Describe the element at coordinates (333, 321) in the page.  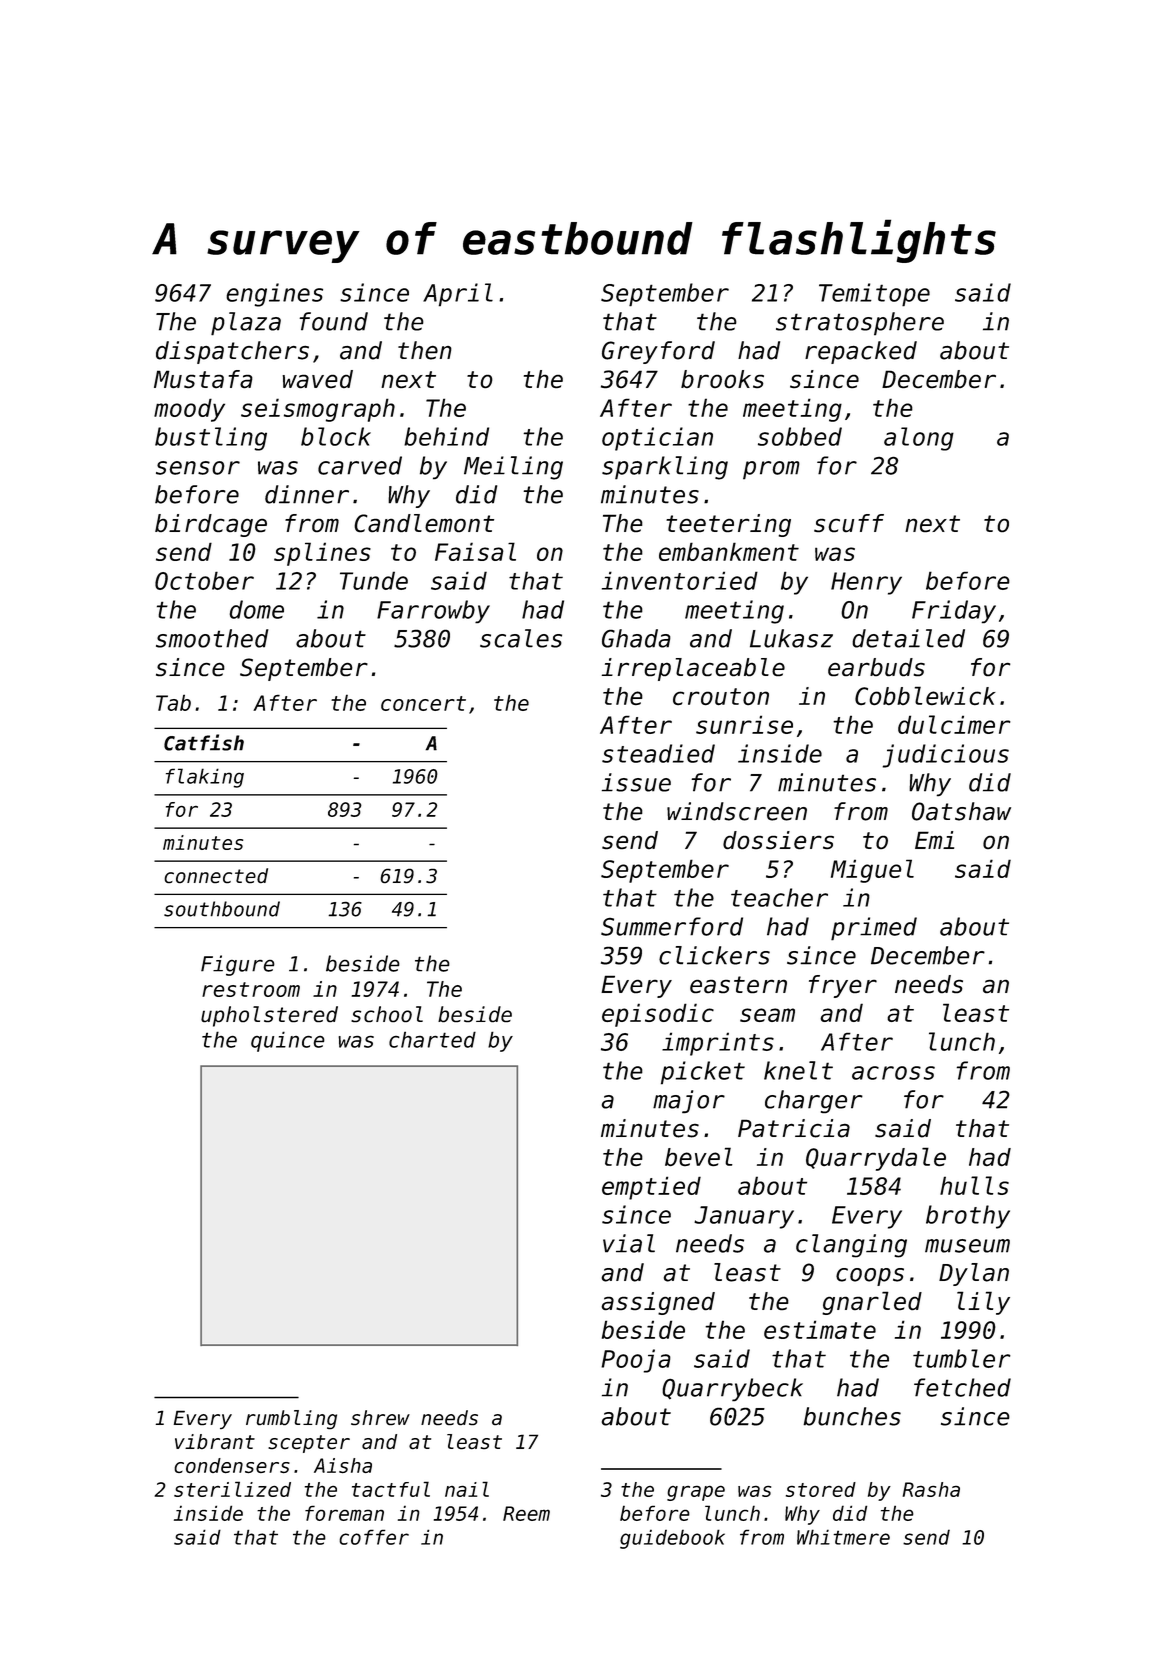
I see `found` at that location.
